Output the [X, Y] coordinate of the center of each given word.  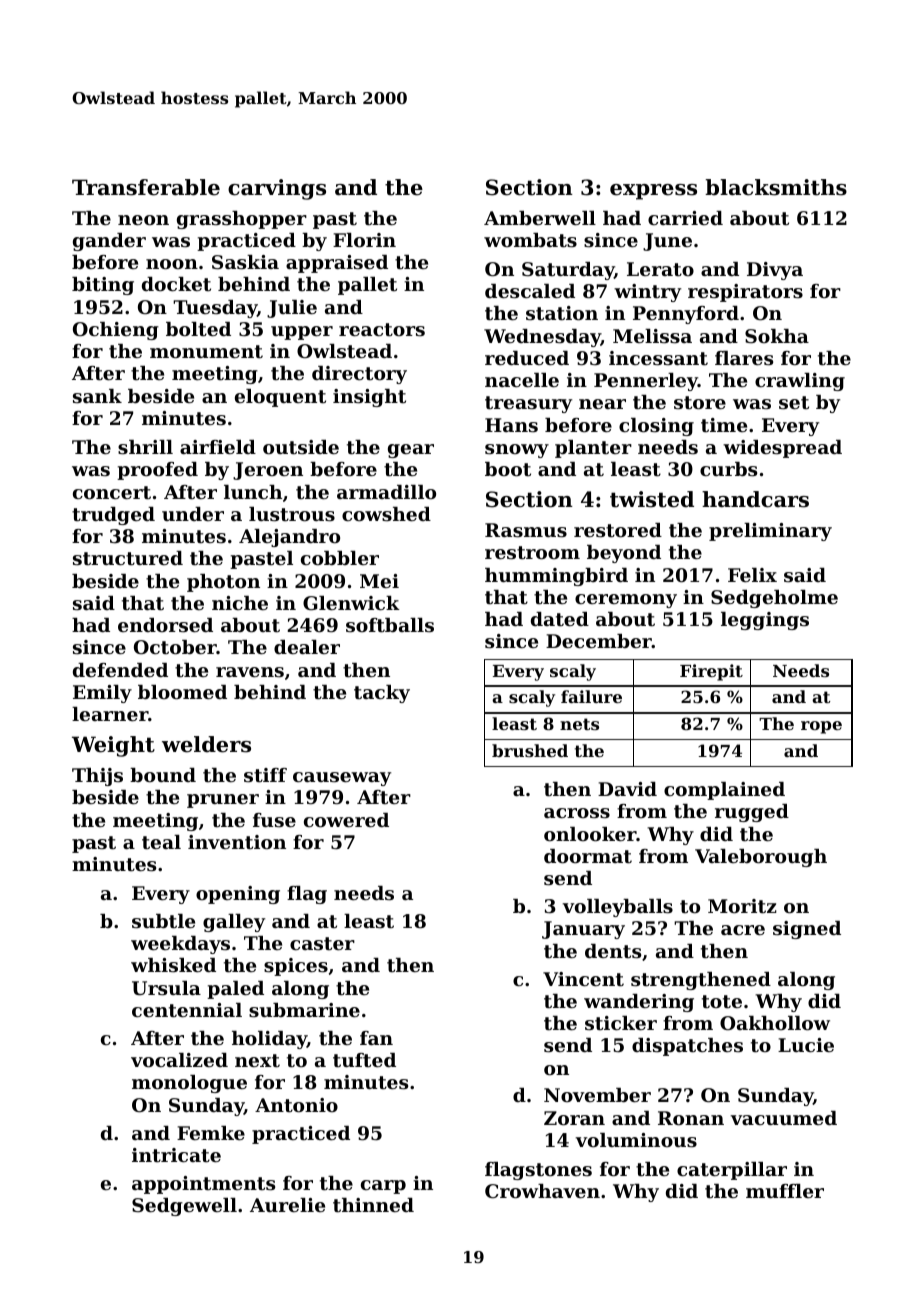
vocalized [179, 1060]
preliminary [770, 532]
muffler [785, 1191]
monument [206, 352]
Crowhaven [542, 1191]
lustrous [292, 514]
